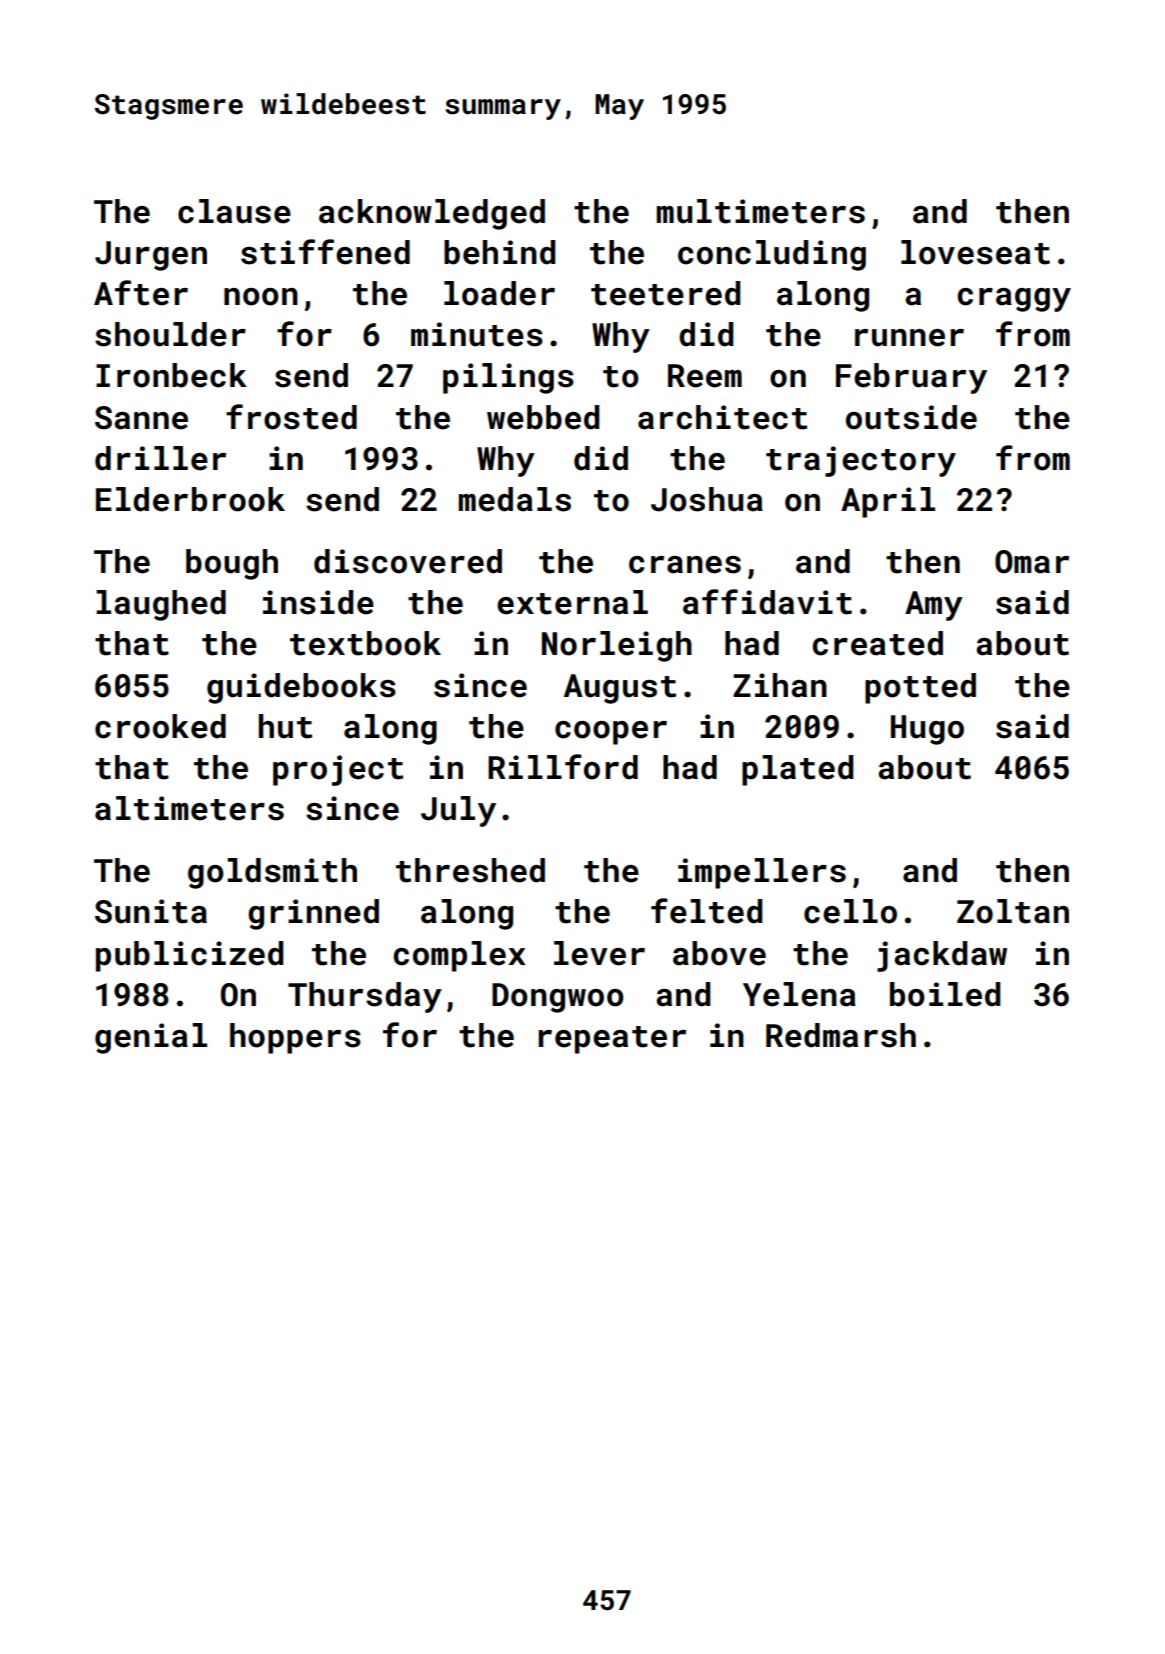  What do you see at coordinates (617, 646) in the document?
I see `Norleigh` at bounding box center [617, 646].
